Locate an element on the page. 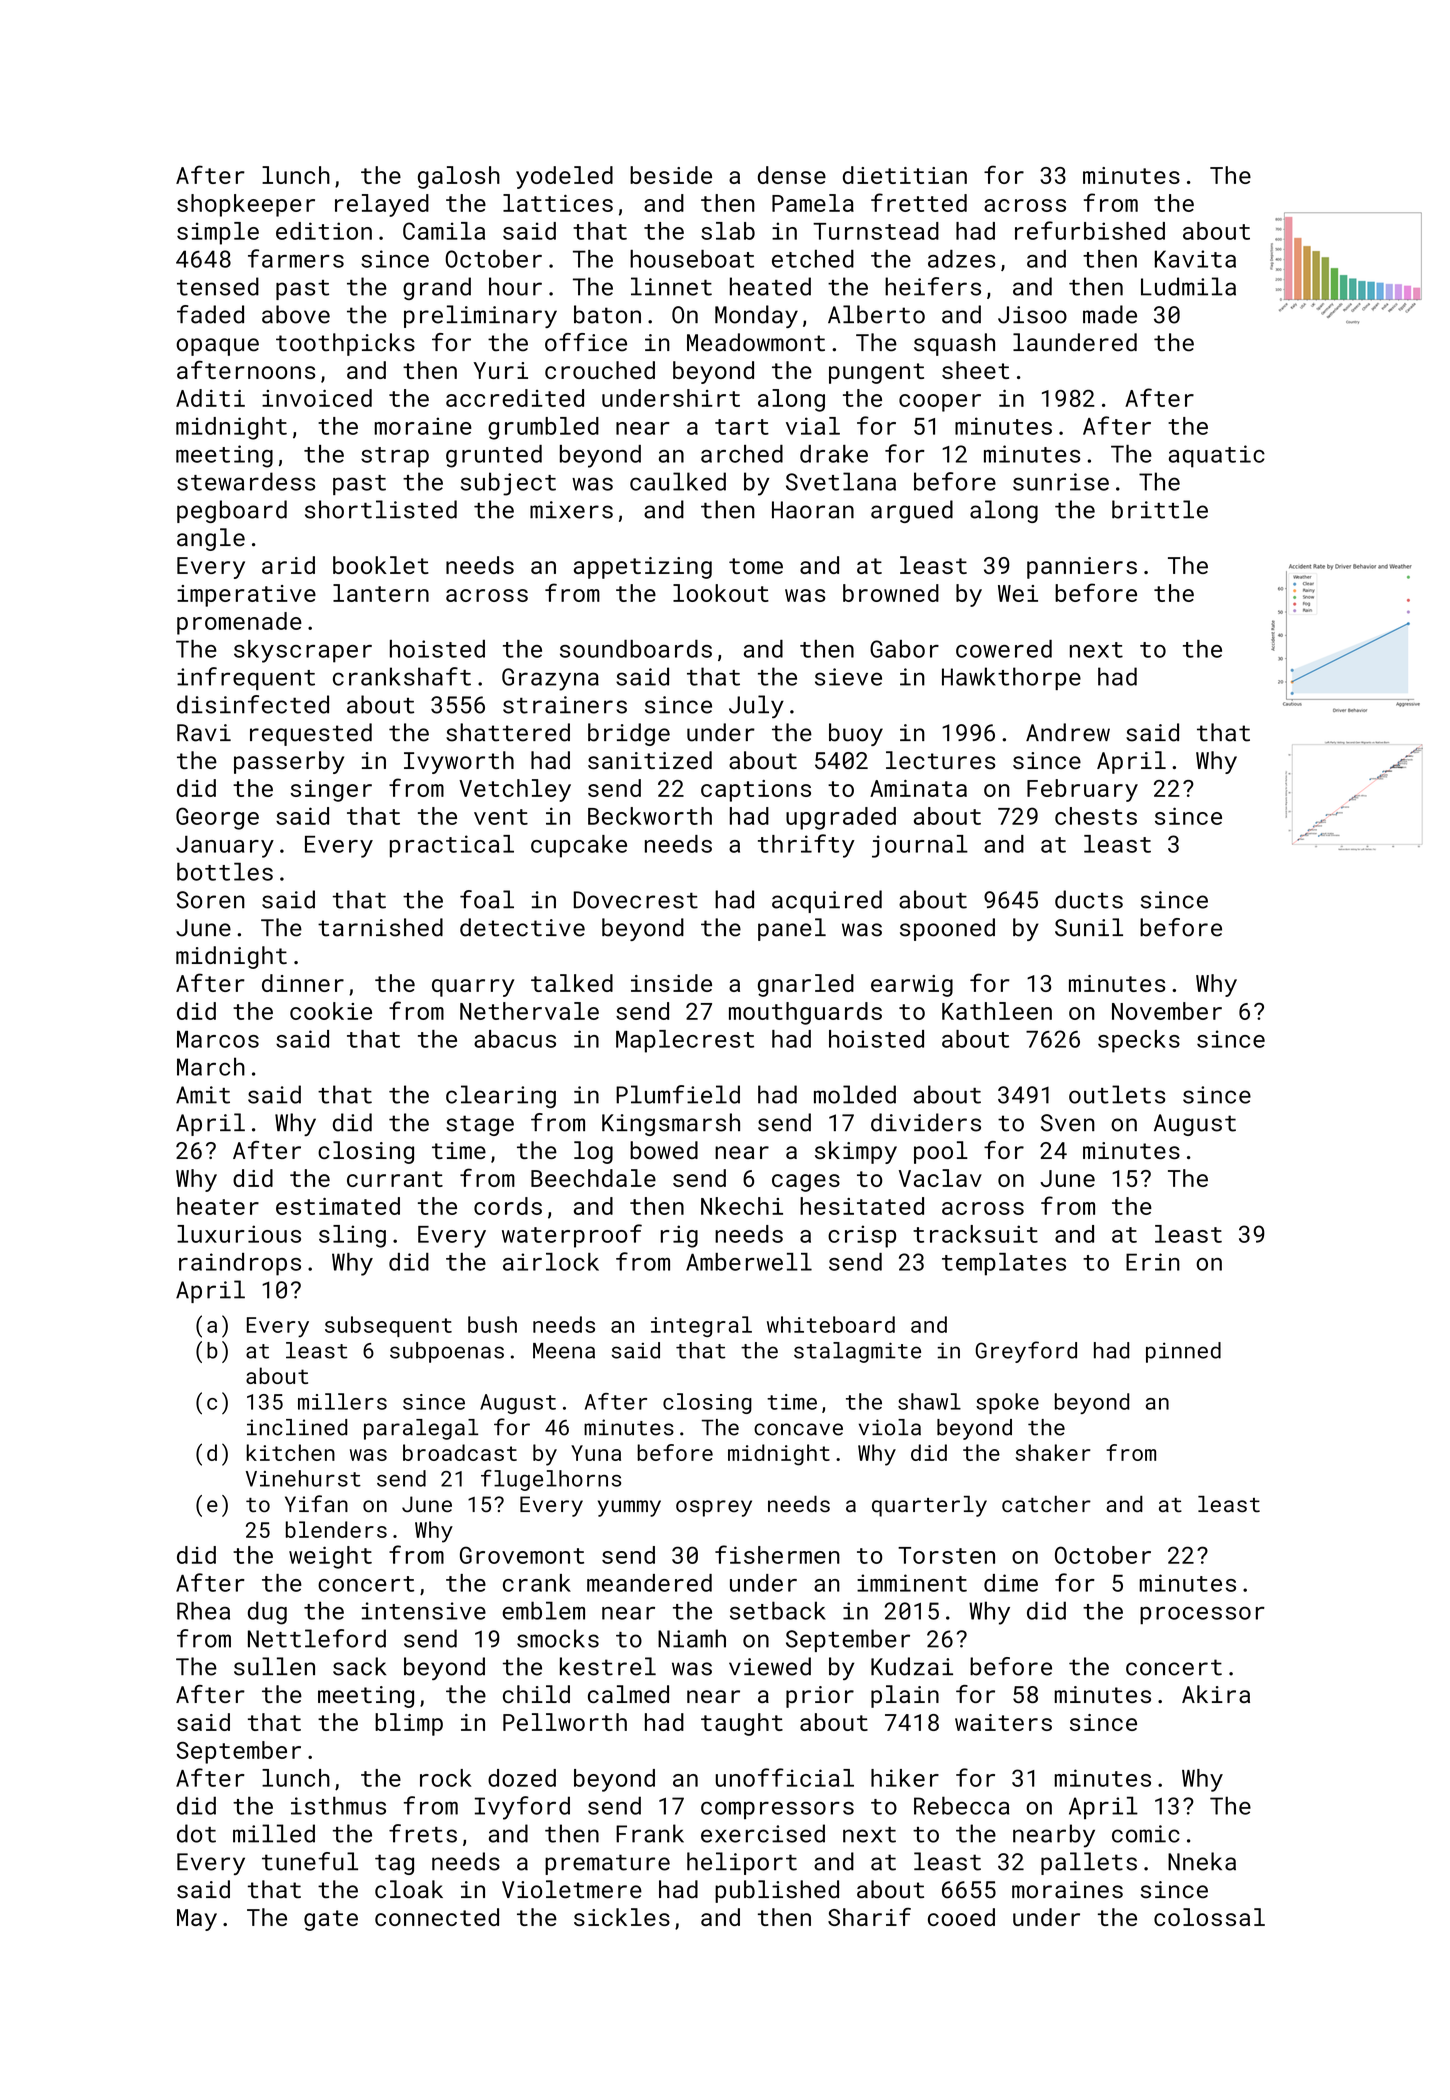  sack is located at coordinates (359, 1666).
